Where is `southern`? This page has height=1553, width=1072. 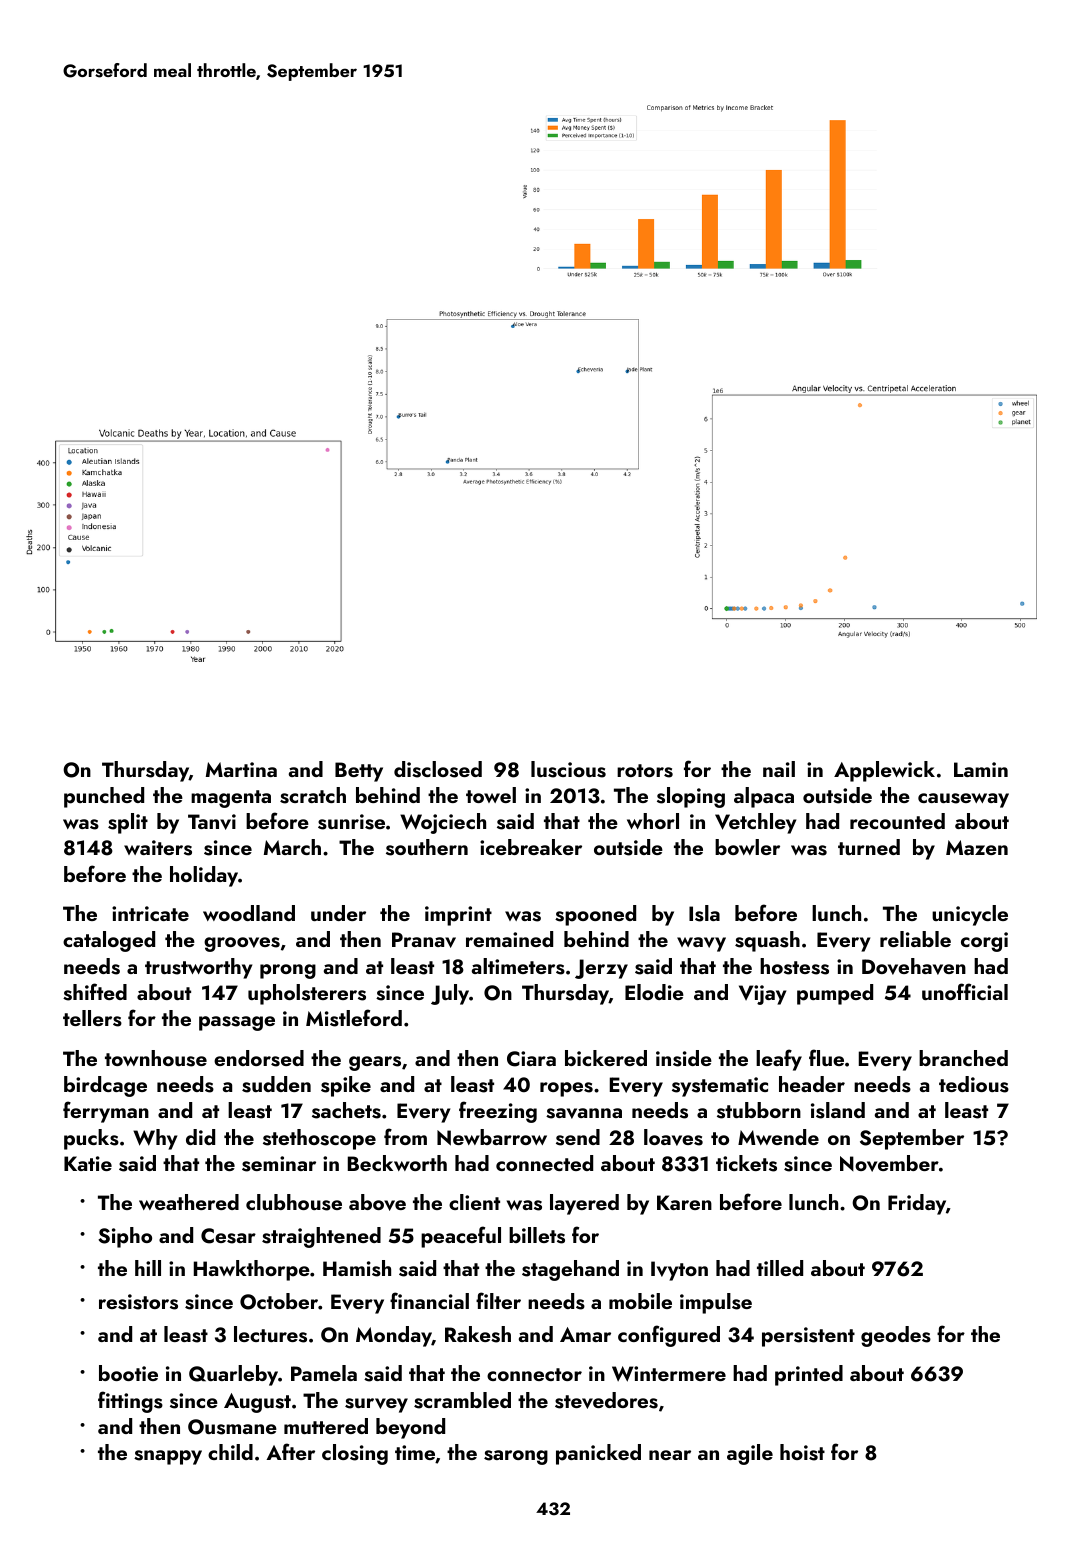
southern is located at coordinates (427, 847).
